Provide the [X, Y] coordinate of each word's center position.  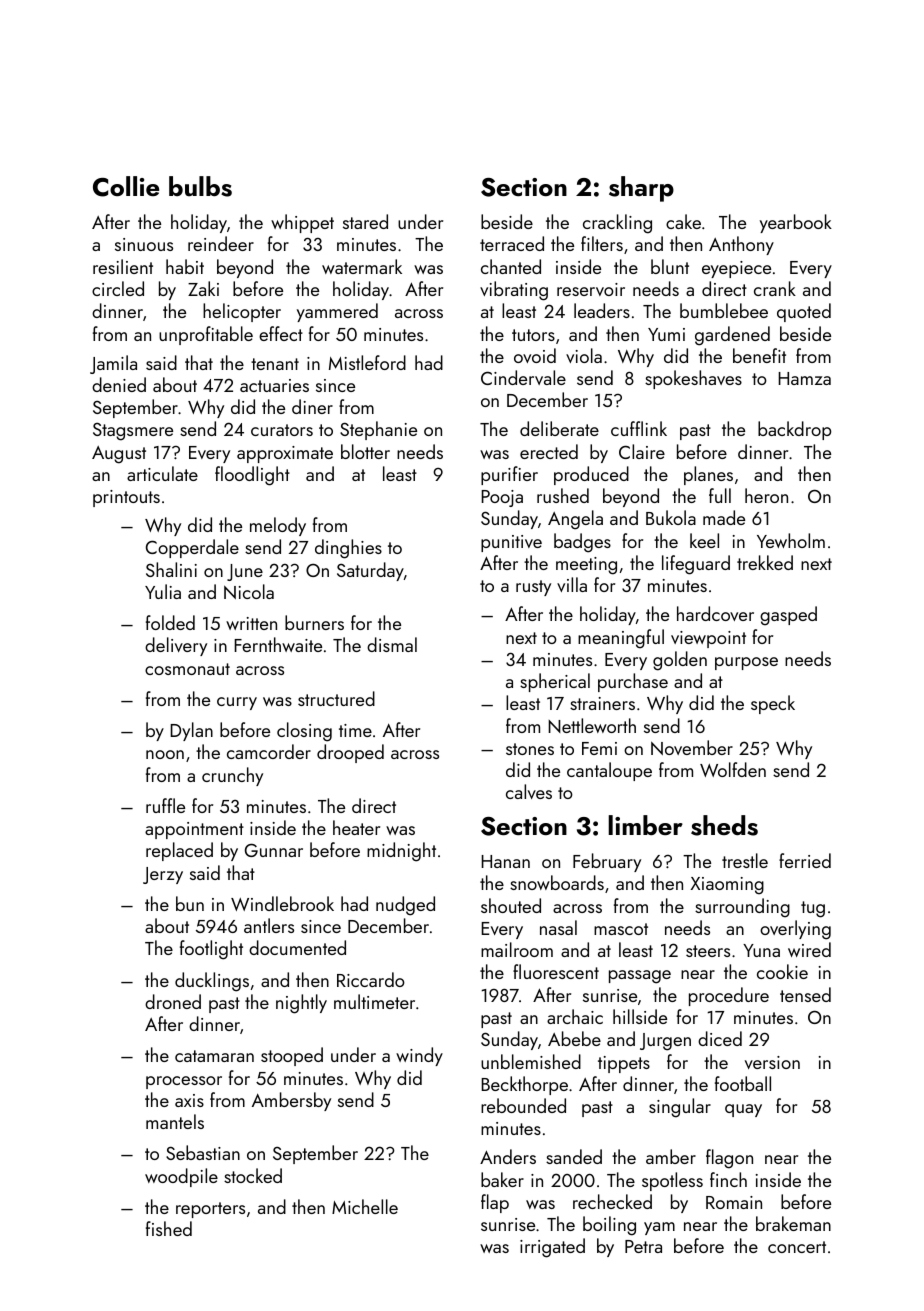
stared [365, 221]
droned [173, 1001]
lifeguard [696, 565]
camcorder [269, 751]
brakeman [793, 1223]
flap [495, 1203]
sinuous [144, 244]
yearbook [796, 223]
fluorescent [556, 971]
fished [169, 1228]
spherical [555, 682]
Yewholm [791, 540]
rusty [533, 588]
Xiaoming [727, 886]
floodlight [252, 476]
